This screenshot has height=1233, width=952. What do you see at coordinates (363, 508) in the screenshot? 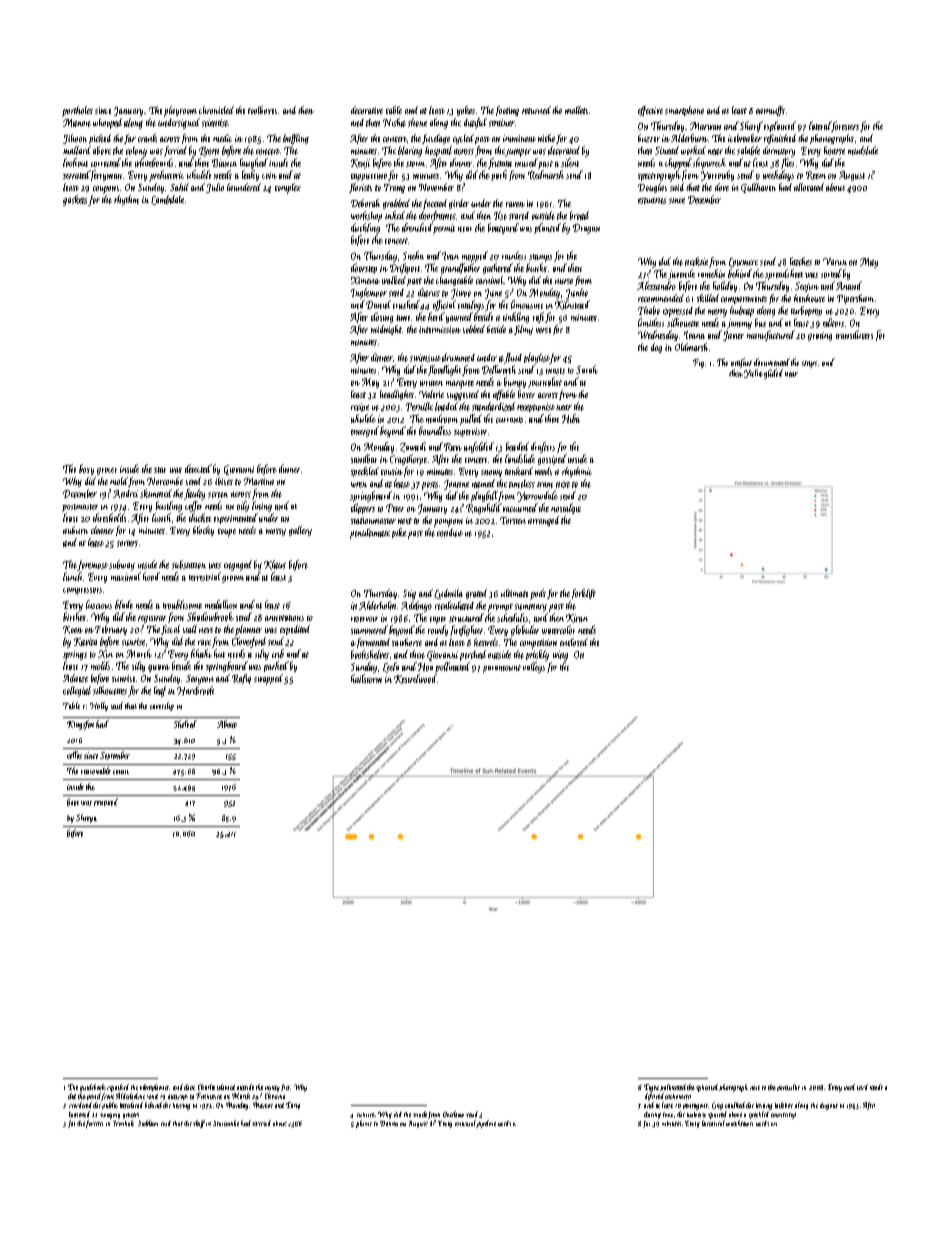
I see `clippers` at bounding box center [363, 508].
